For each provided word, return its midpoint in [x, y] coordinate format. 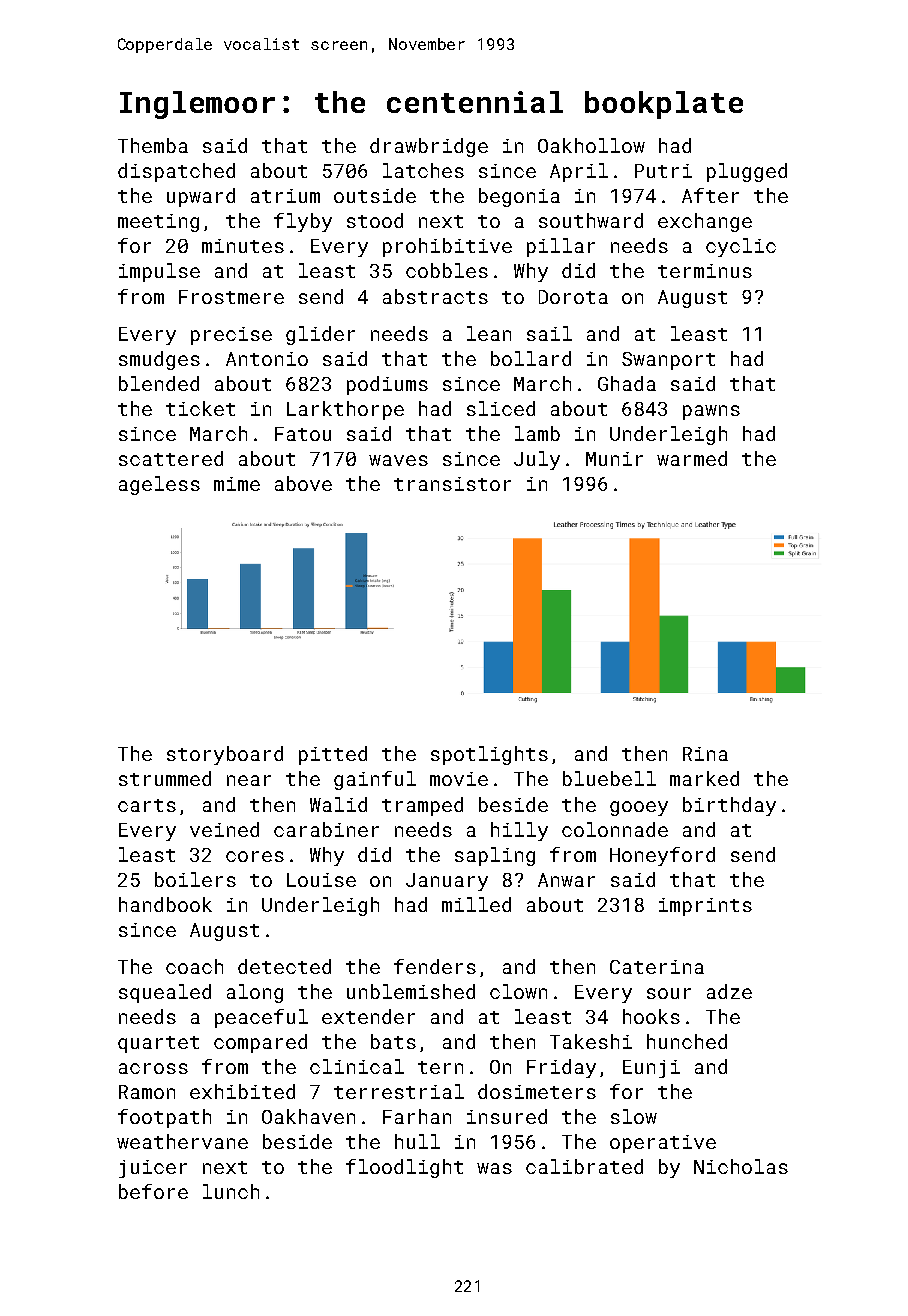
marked [704, 778]
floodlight [404, 1168]
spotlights [489, 755]
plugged [747, 172]
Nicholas [741, 1166]
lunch [231, 1191]
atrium [285, 196]
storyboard [225, 755]
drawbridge [429, 147]
